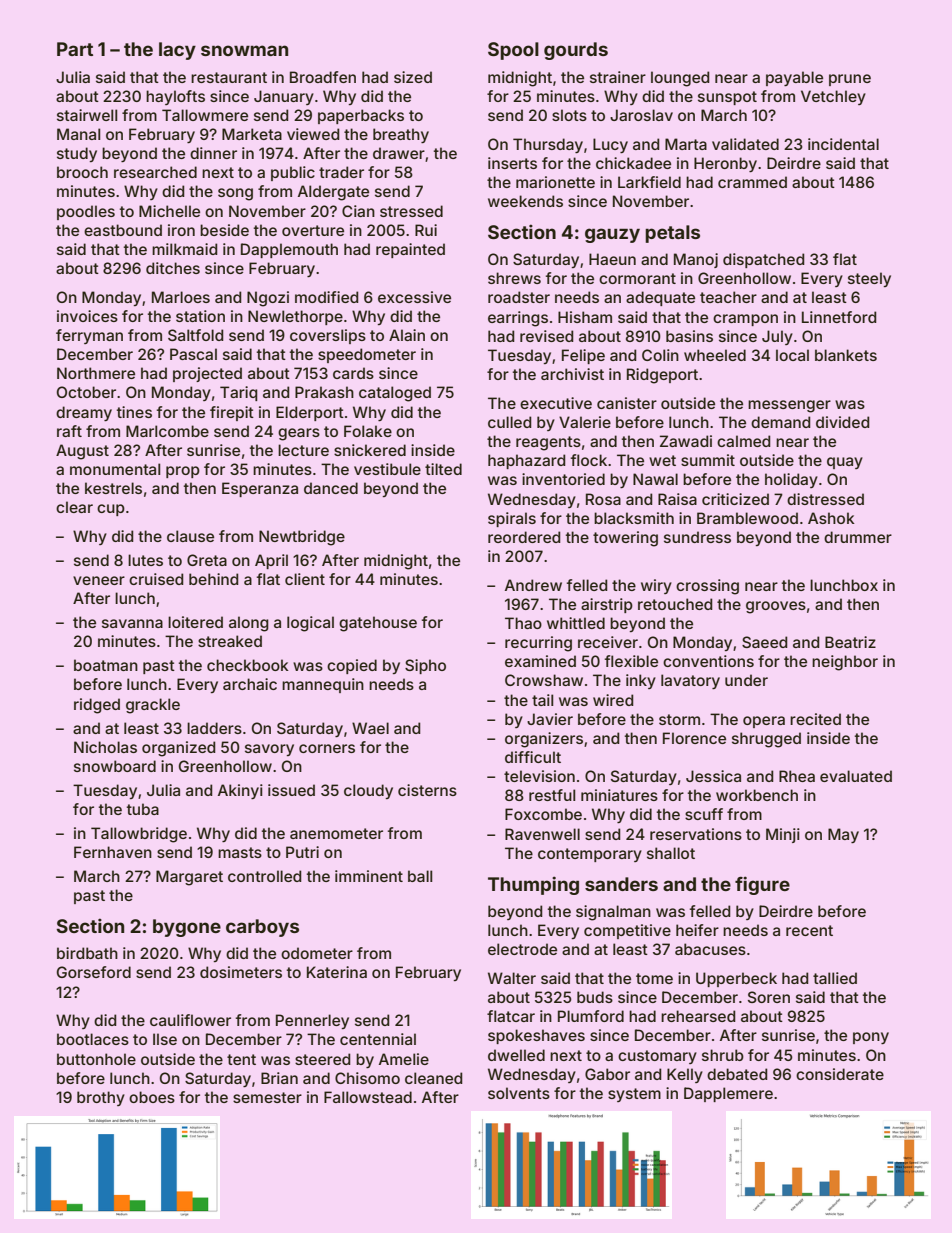 The height and width of the image is (1233, 952). What do you see at coordinates (608, 642) in the image?
I see `receiver` at bounding box center [608, 642].
